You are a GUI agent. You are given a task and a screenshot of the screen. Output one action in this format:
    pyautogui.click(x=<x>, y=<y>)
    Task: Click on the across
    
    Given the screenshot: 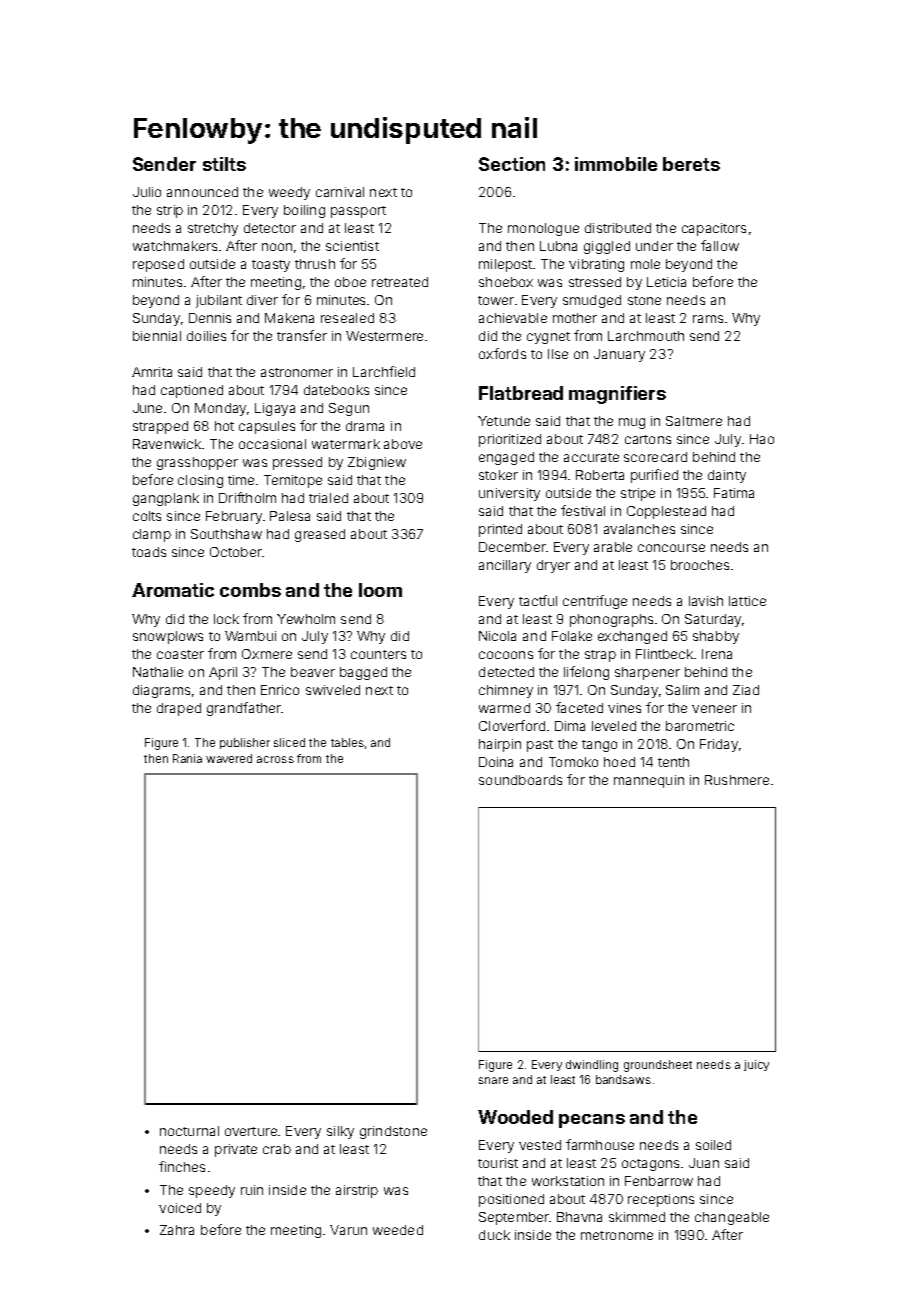 What is the action you would take?
    pyautogui.click(x=275, y=759)
